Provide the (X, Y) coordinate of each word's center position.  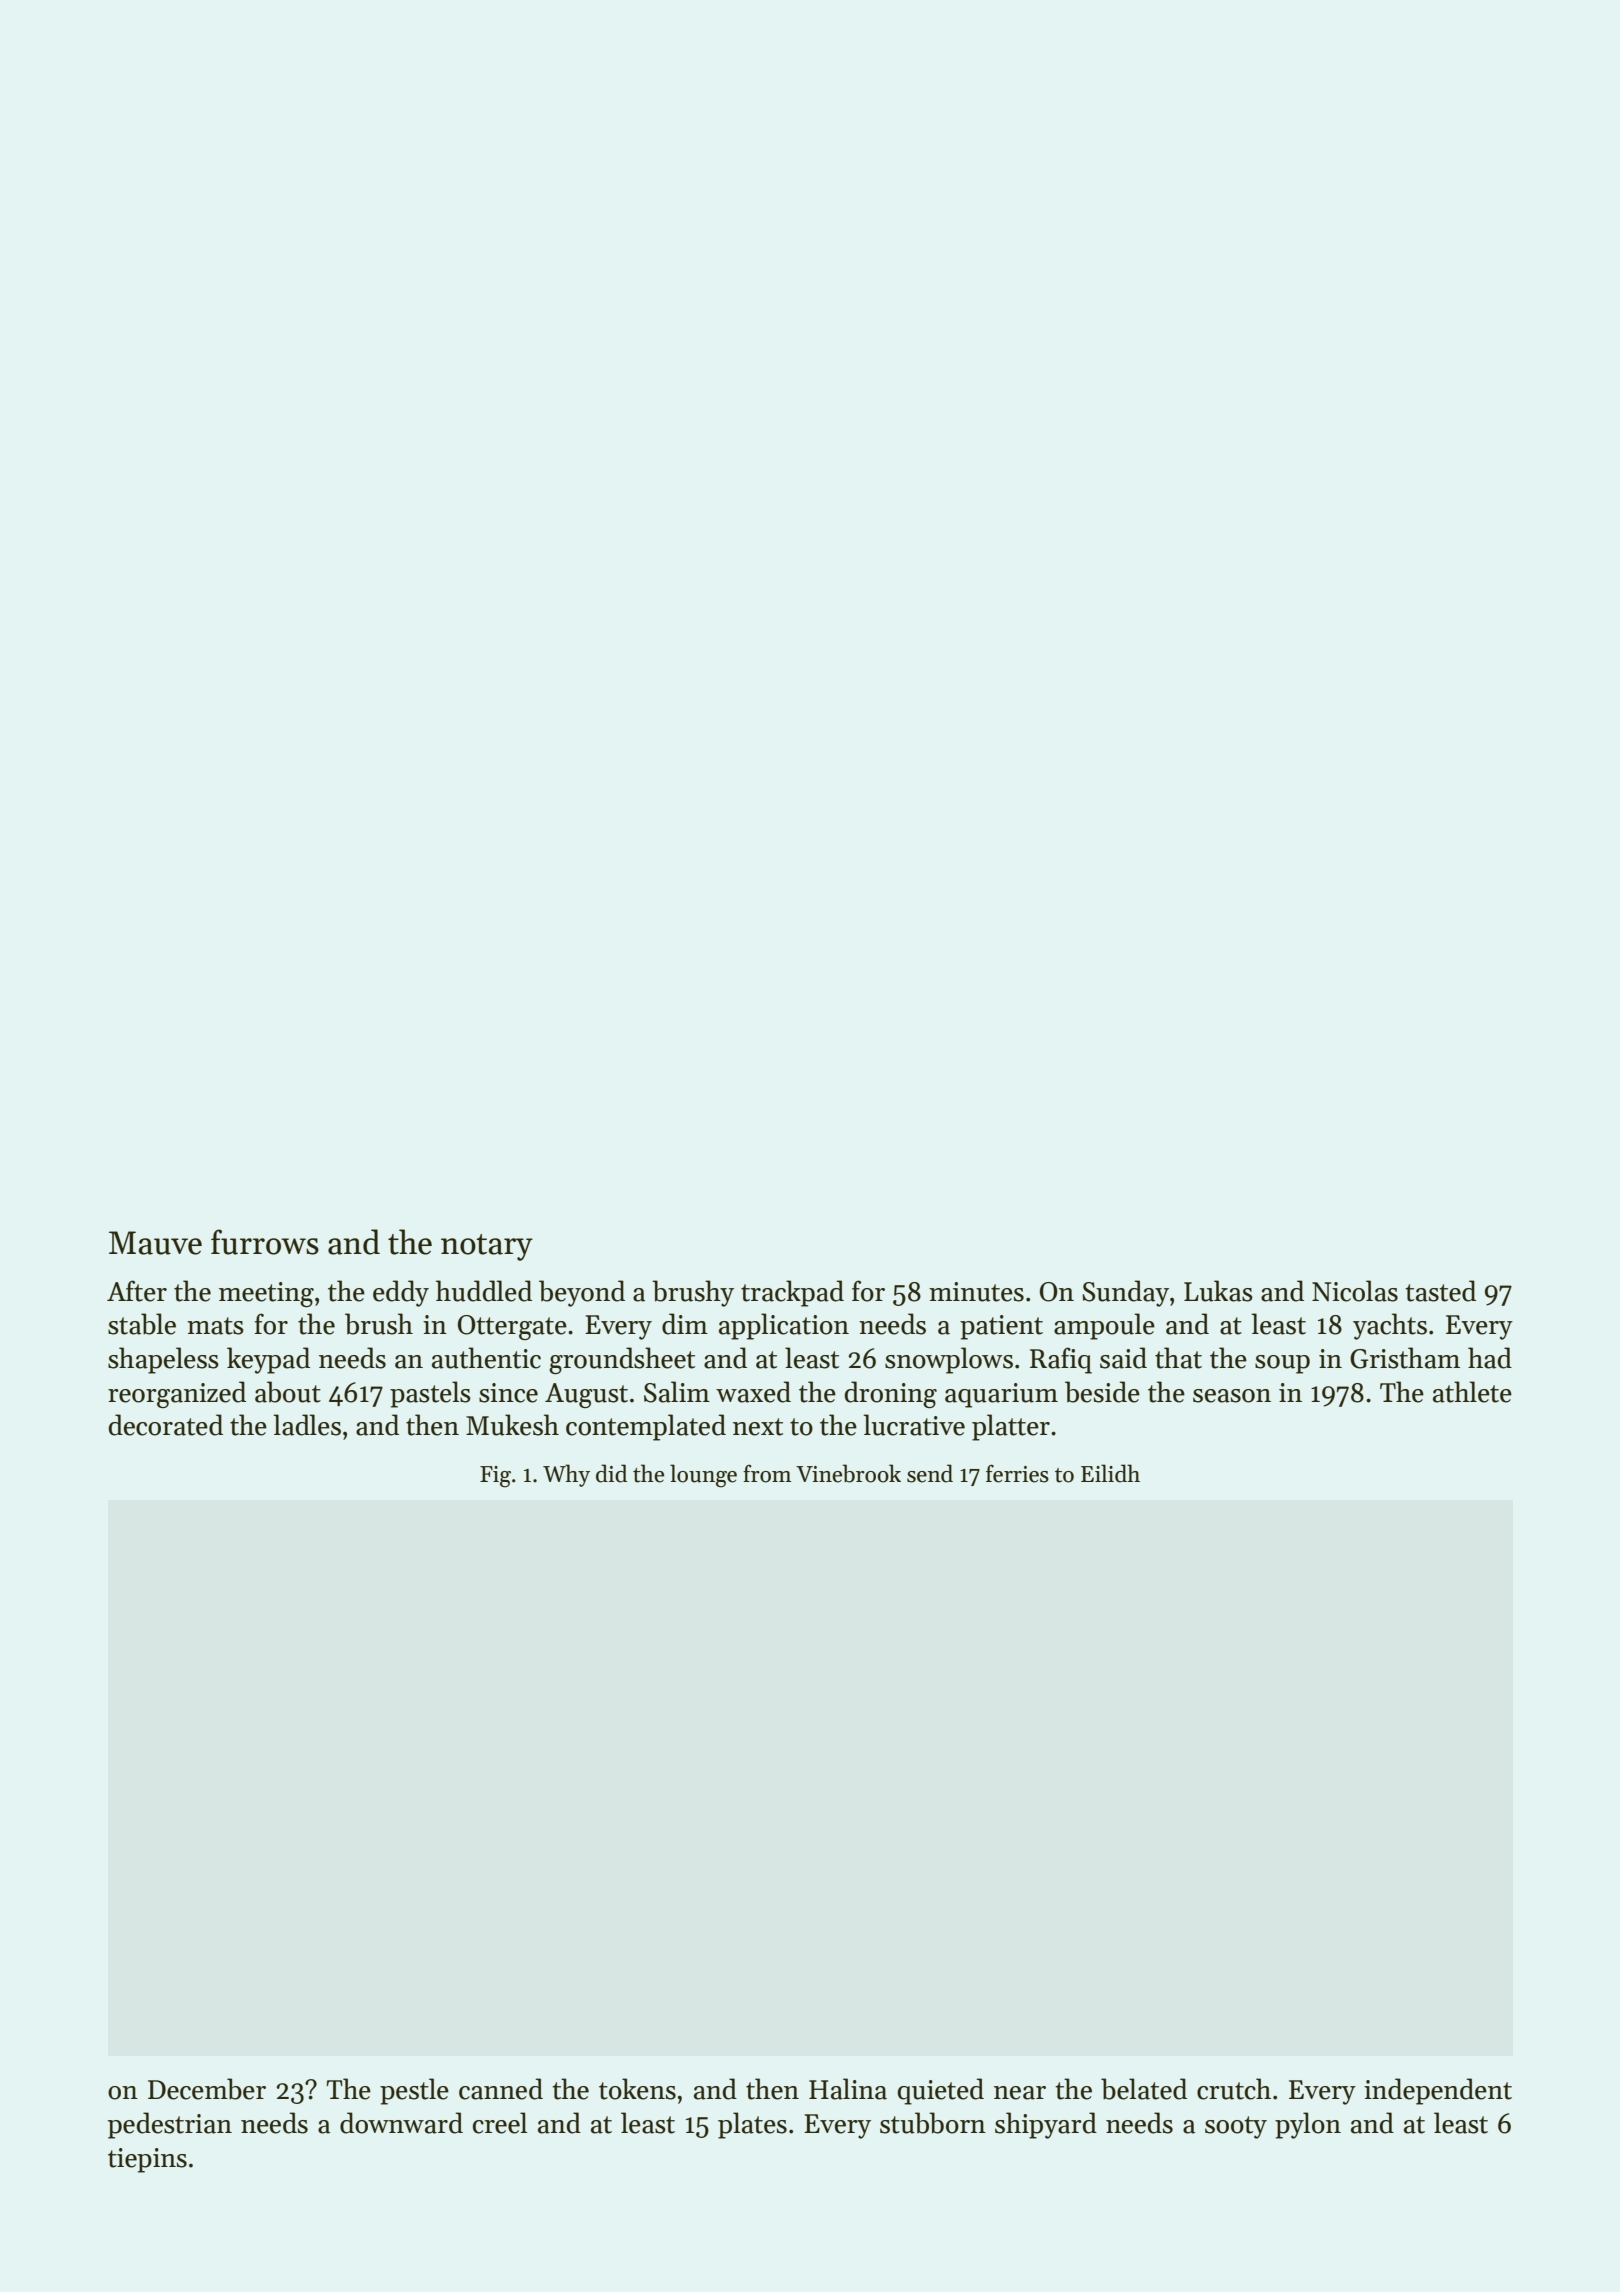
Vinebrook (848, 1473)
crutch (1234, 2089)
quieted (941, 2091)
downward (401, 2123)
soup (1282, 1364)
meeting (266, 1294)
